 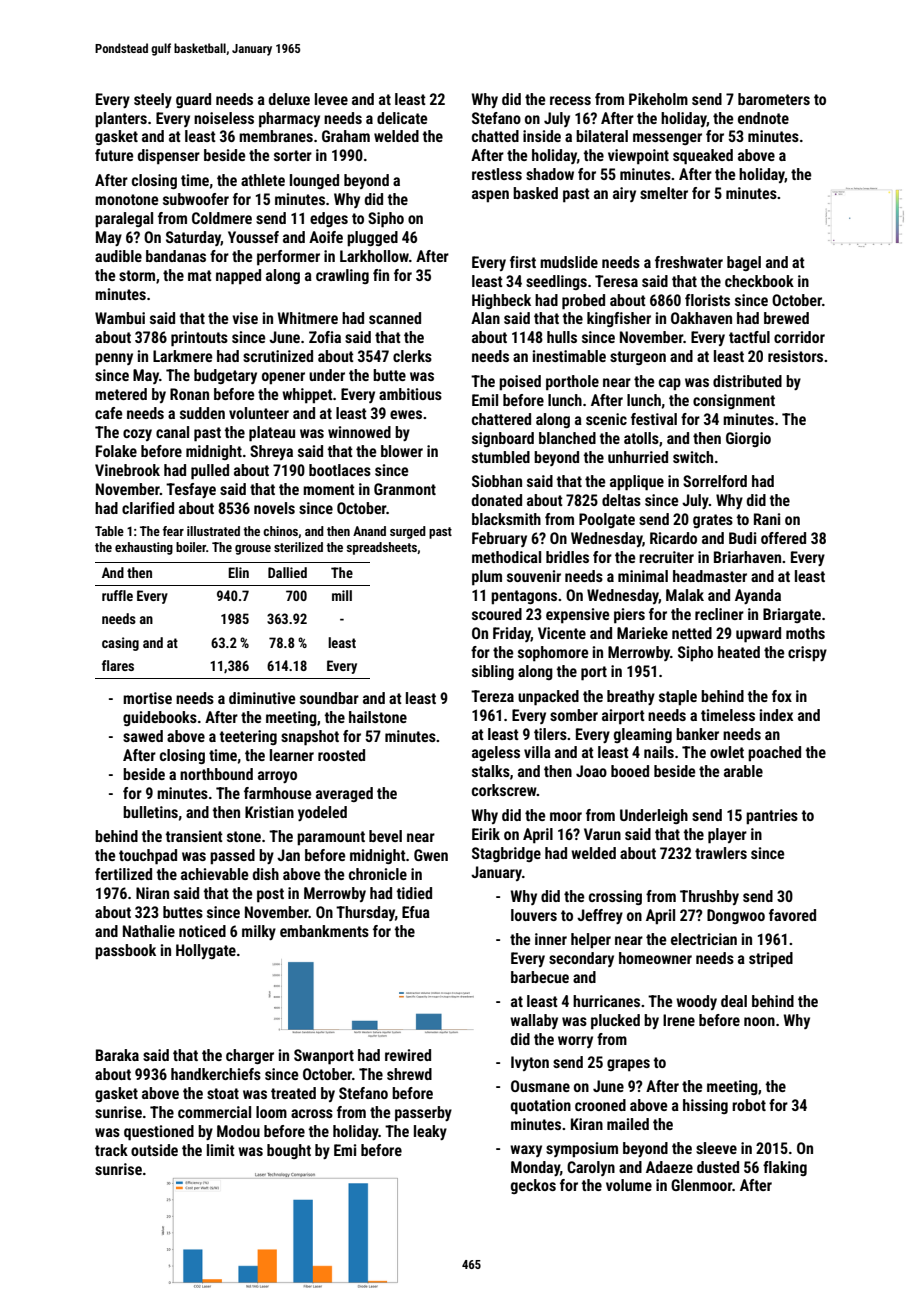 I want to click on bridles, so click(x=567, y=557).
